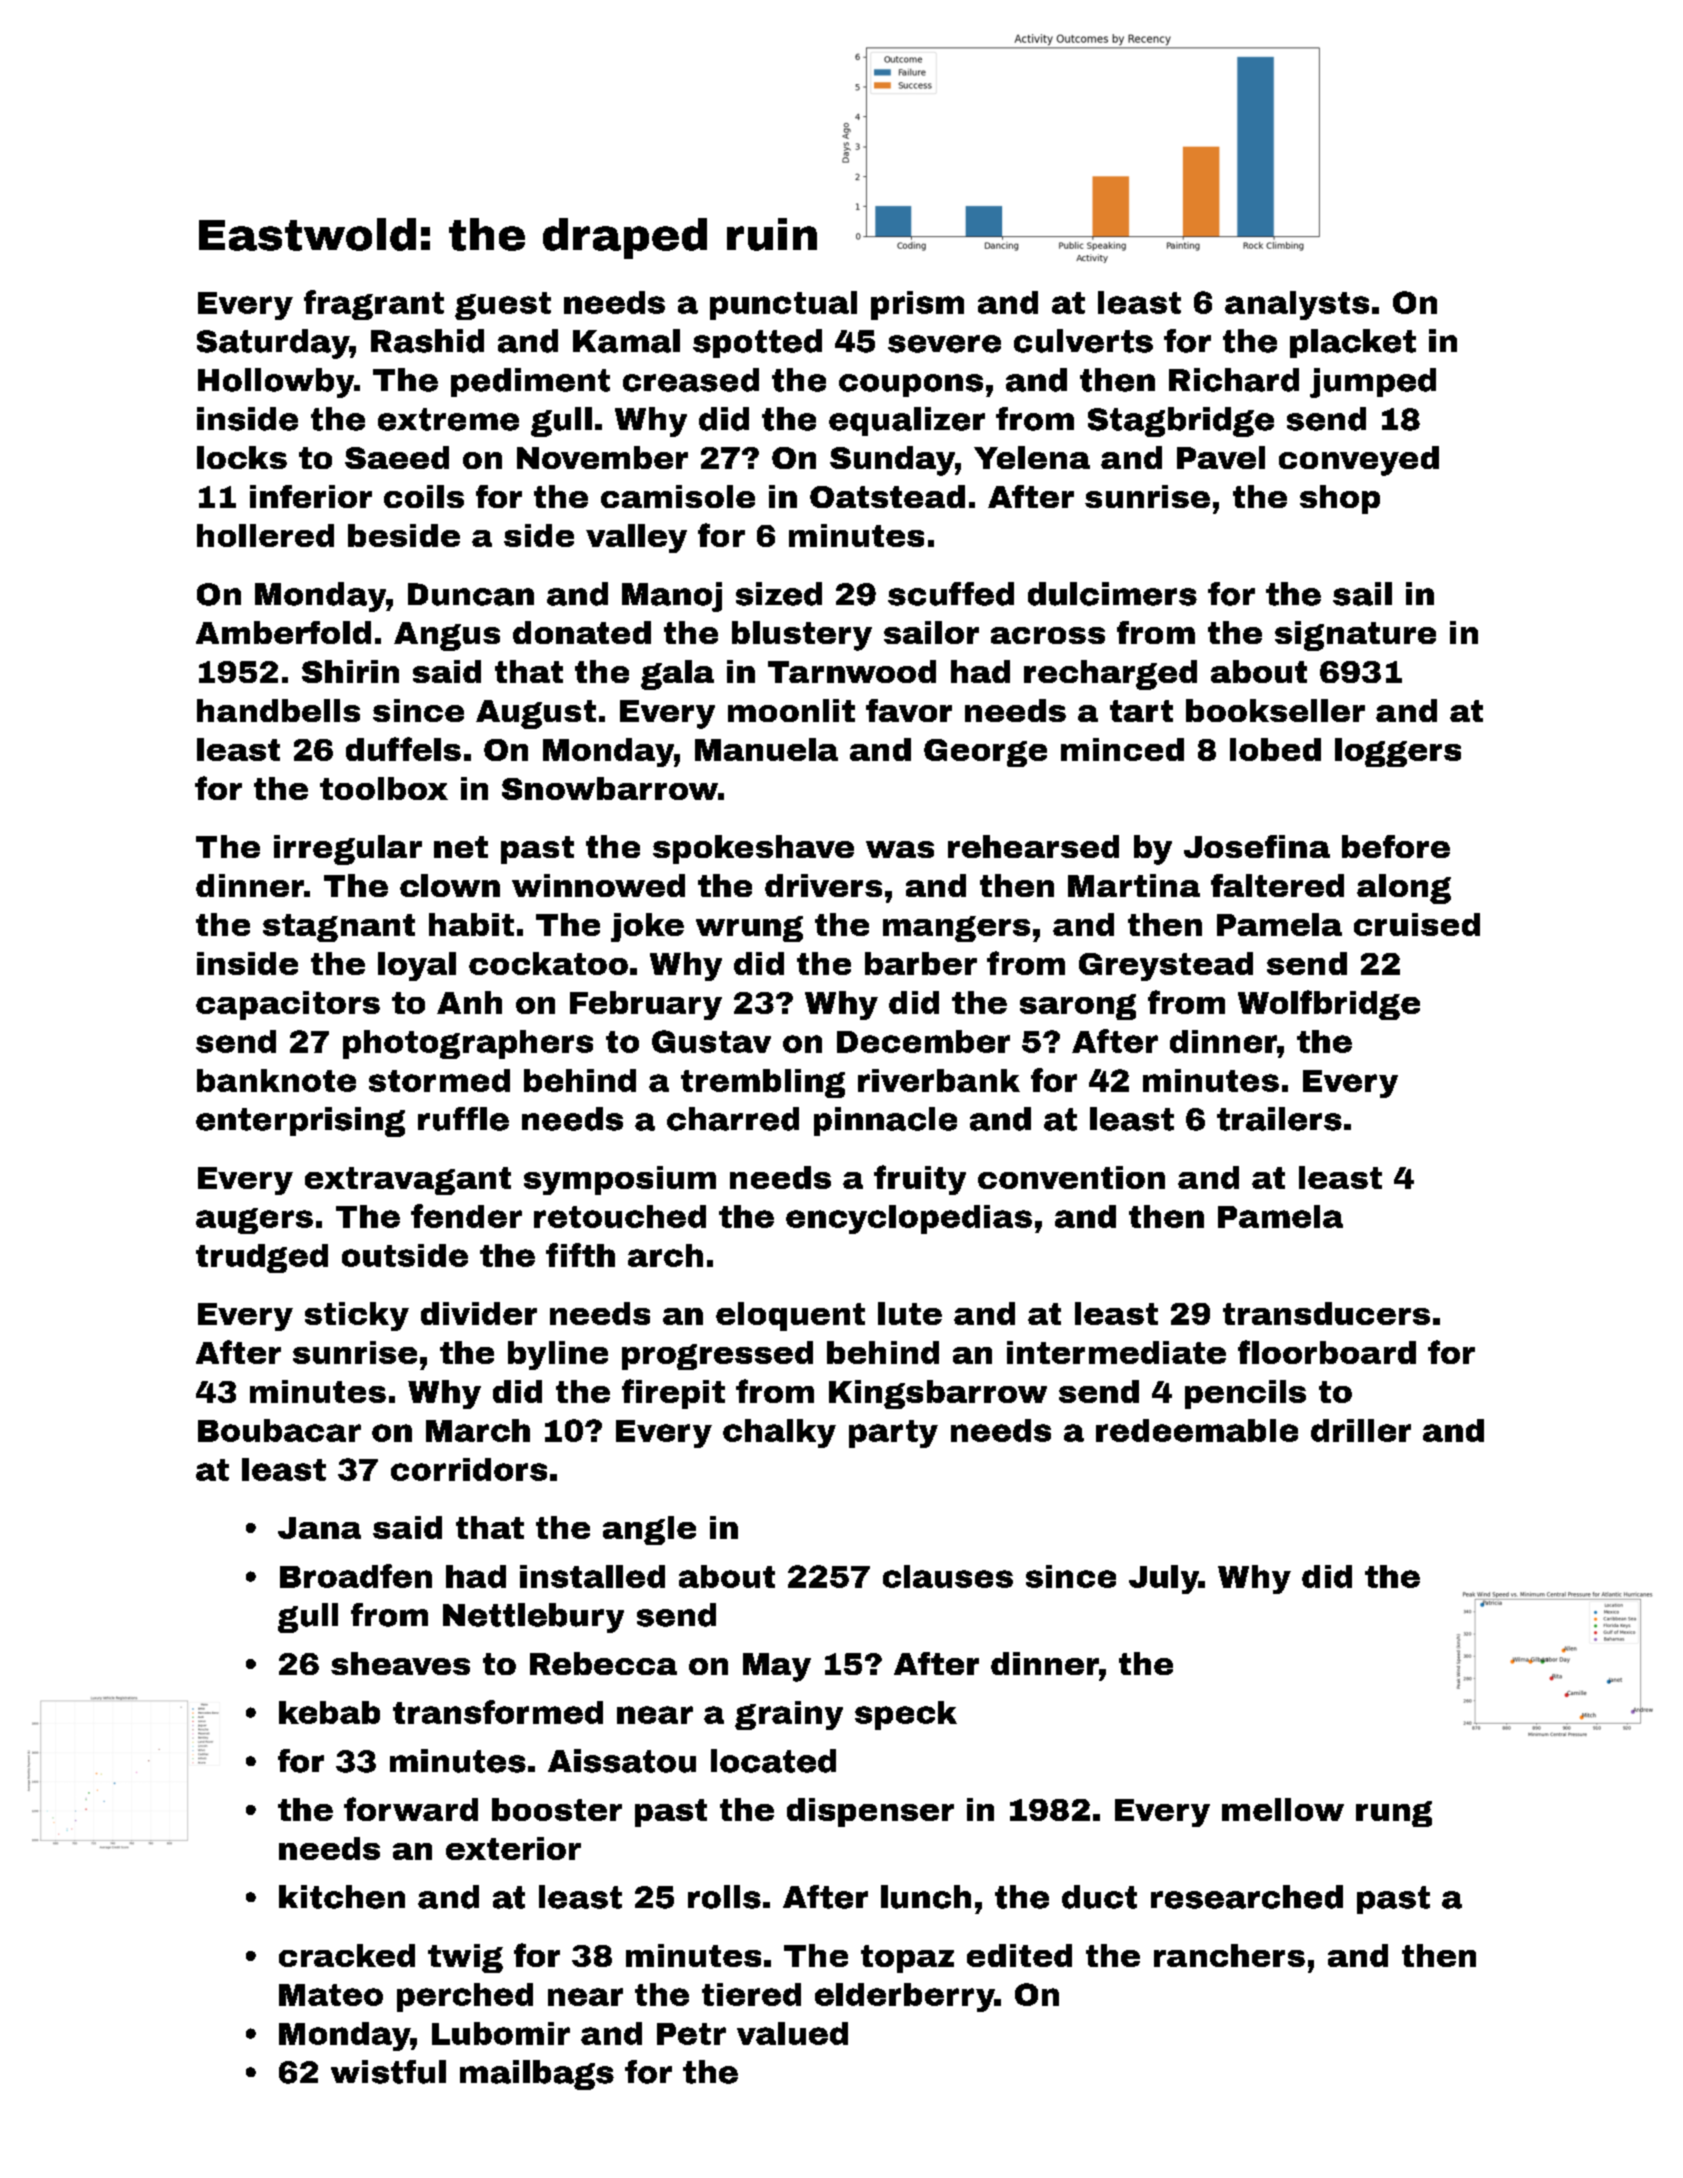 The height and width of the page is (2178, 1683). Describe the element at coordinates (1373, 383) in the page. I see `jumped` at that location.
